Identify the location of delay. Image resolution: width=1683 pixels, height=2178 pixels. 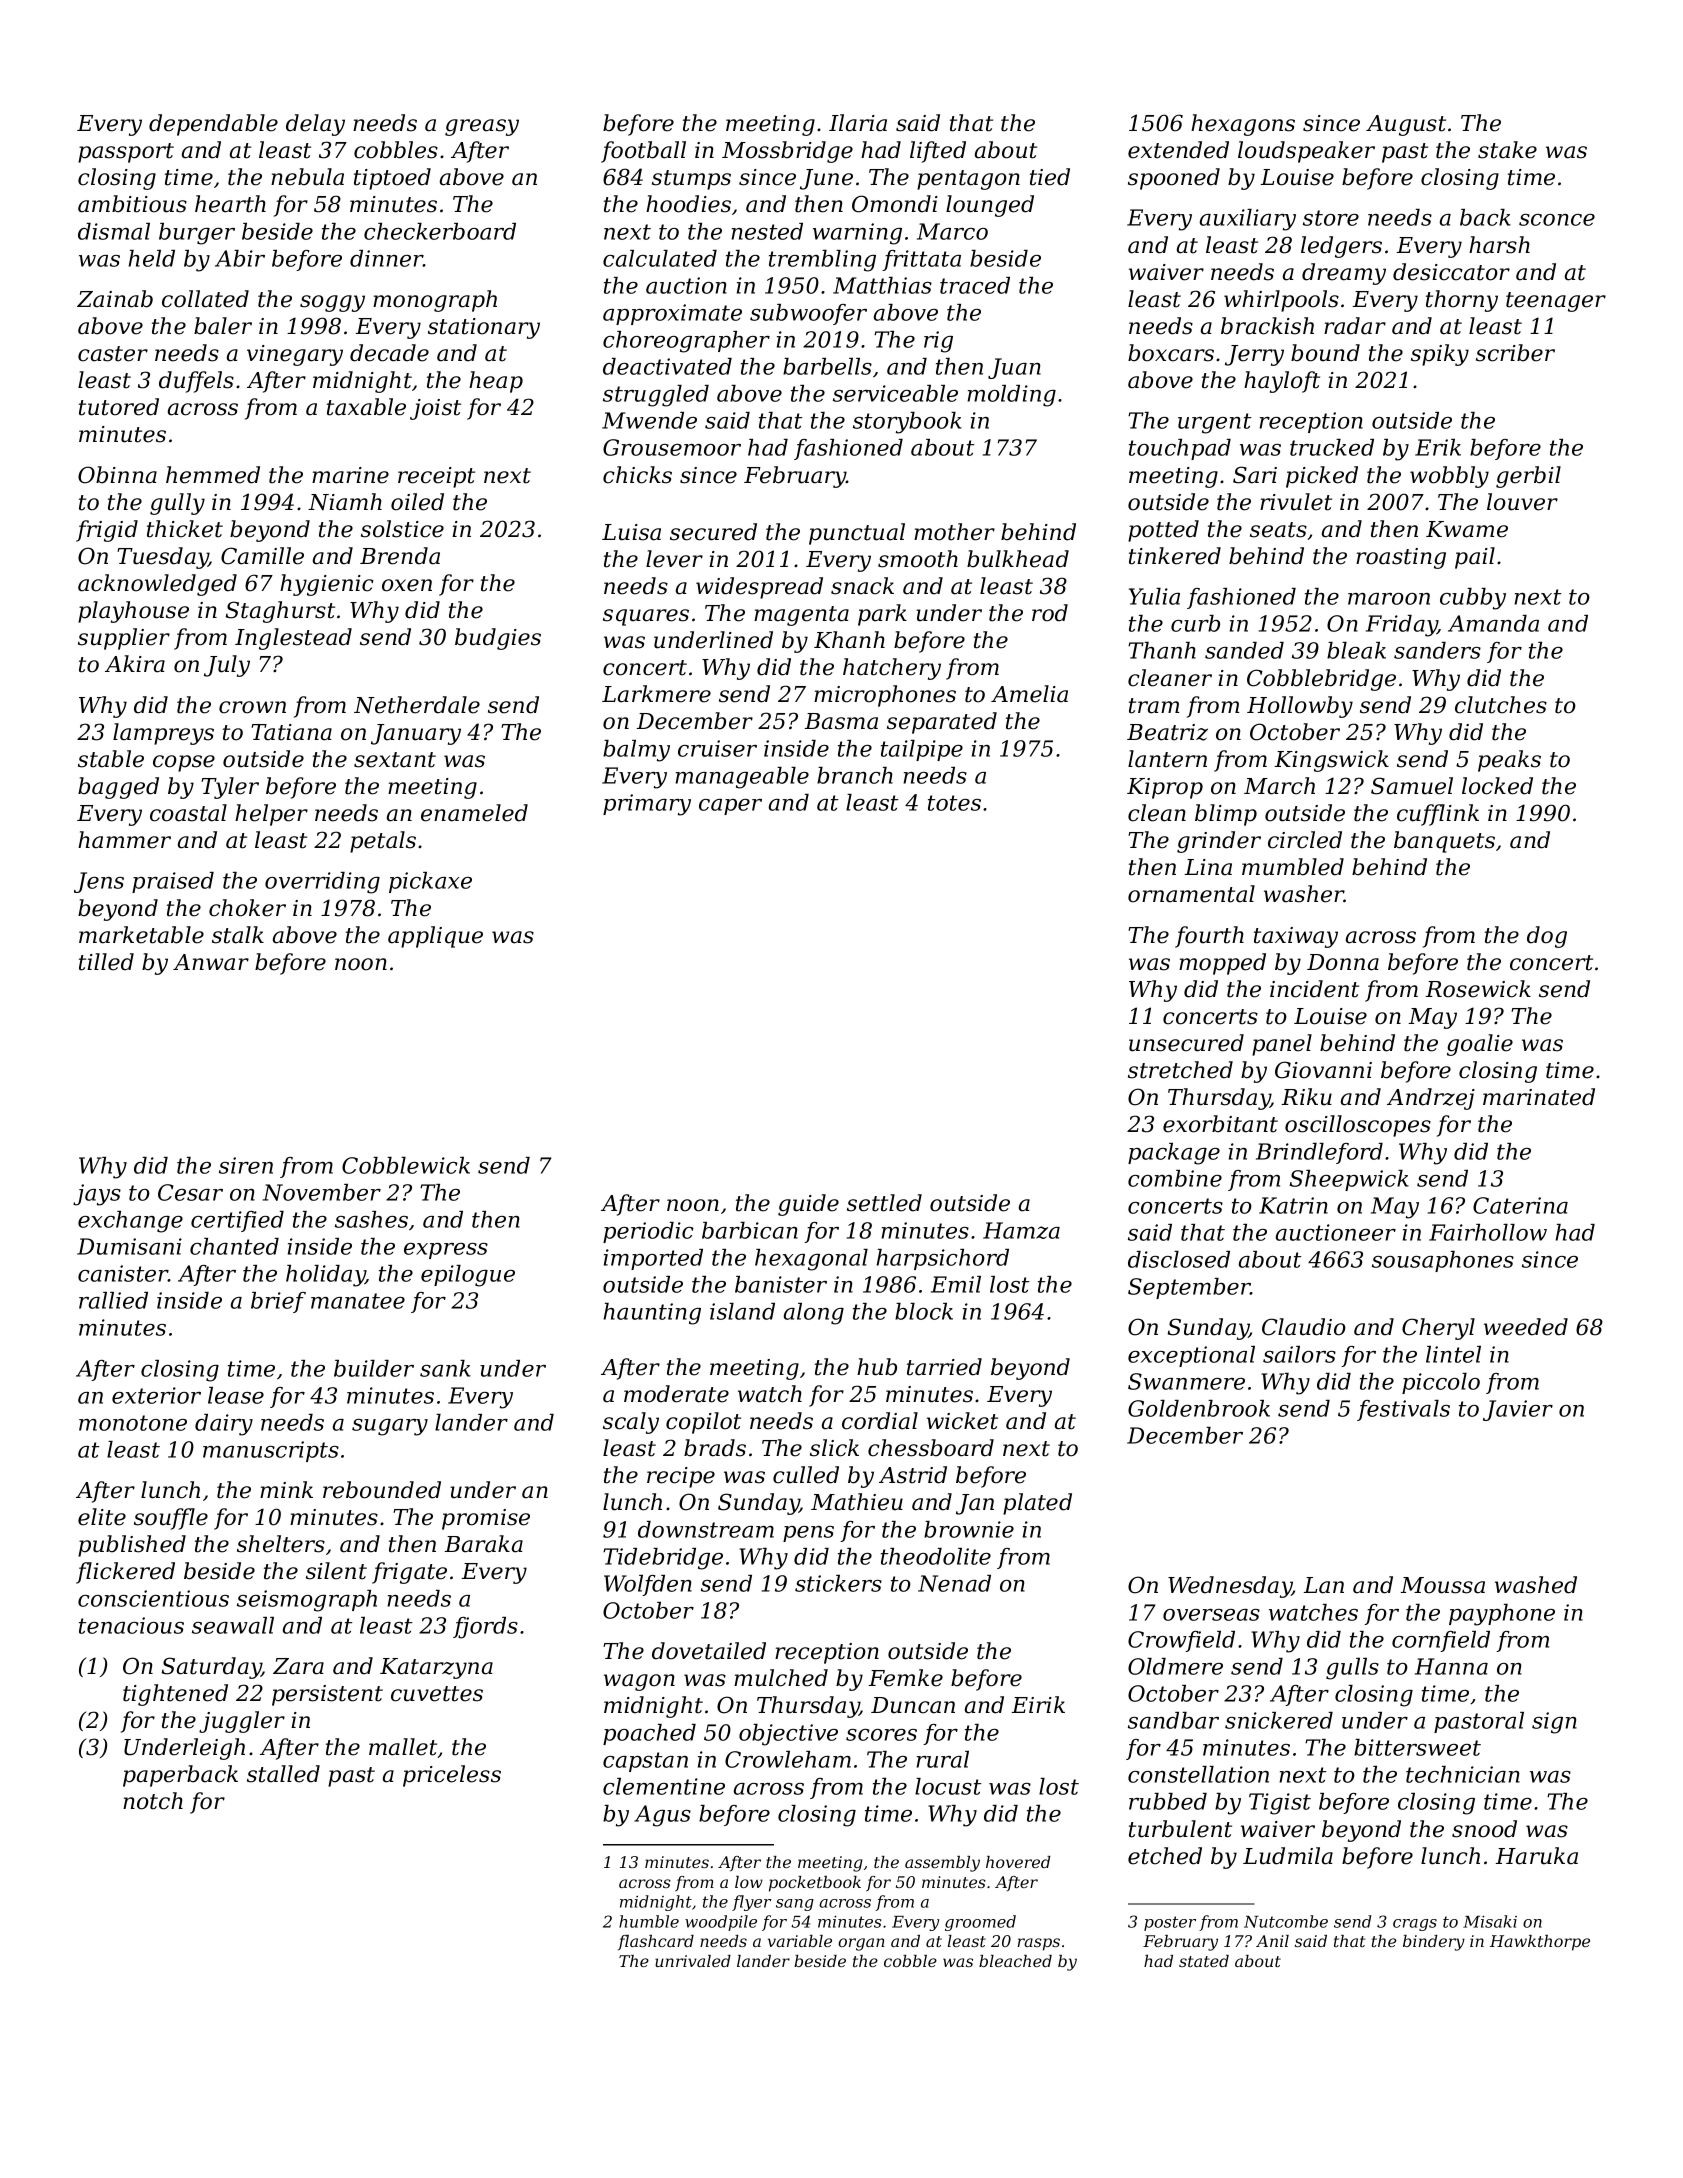
(315, 125).
